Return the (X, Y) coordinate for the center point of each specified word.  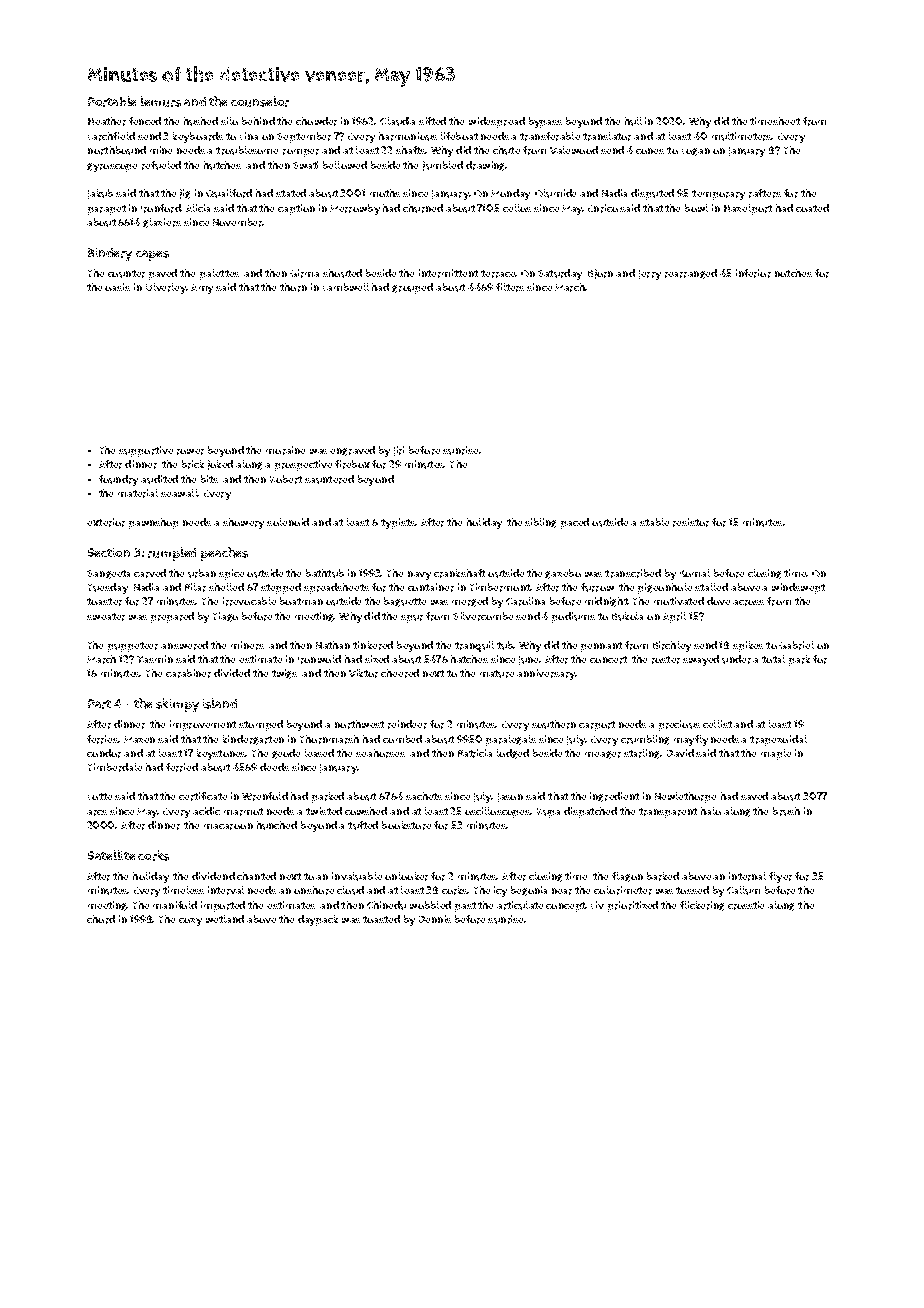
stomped (261, 725)
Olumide (555, 193)
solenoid (288, 522)
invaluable (357, 876)
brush (786, 811)
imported (223, 906)
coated (812, 208)
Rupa (548, 813)
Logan (696, 152)
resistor (691, 522)
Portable (112, 101)
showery (243, 523)
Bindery (110, 254)
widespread (497, 122)
